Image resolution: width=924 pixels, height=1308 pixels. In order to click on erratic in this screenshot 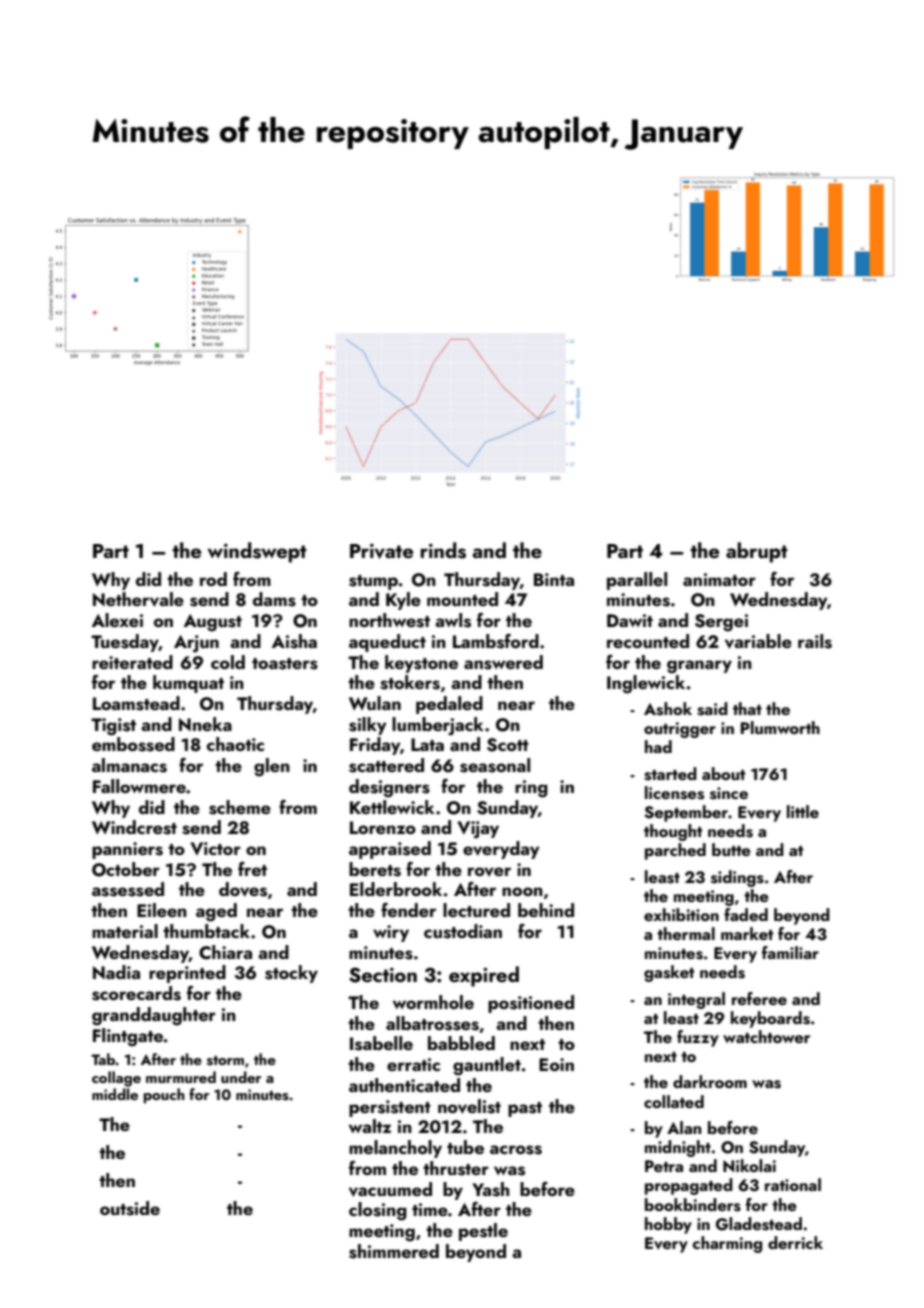, I will do `click(413, 1064)`.
